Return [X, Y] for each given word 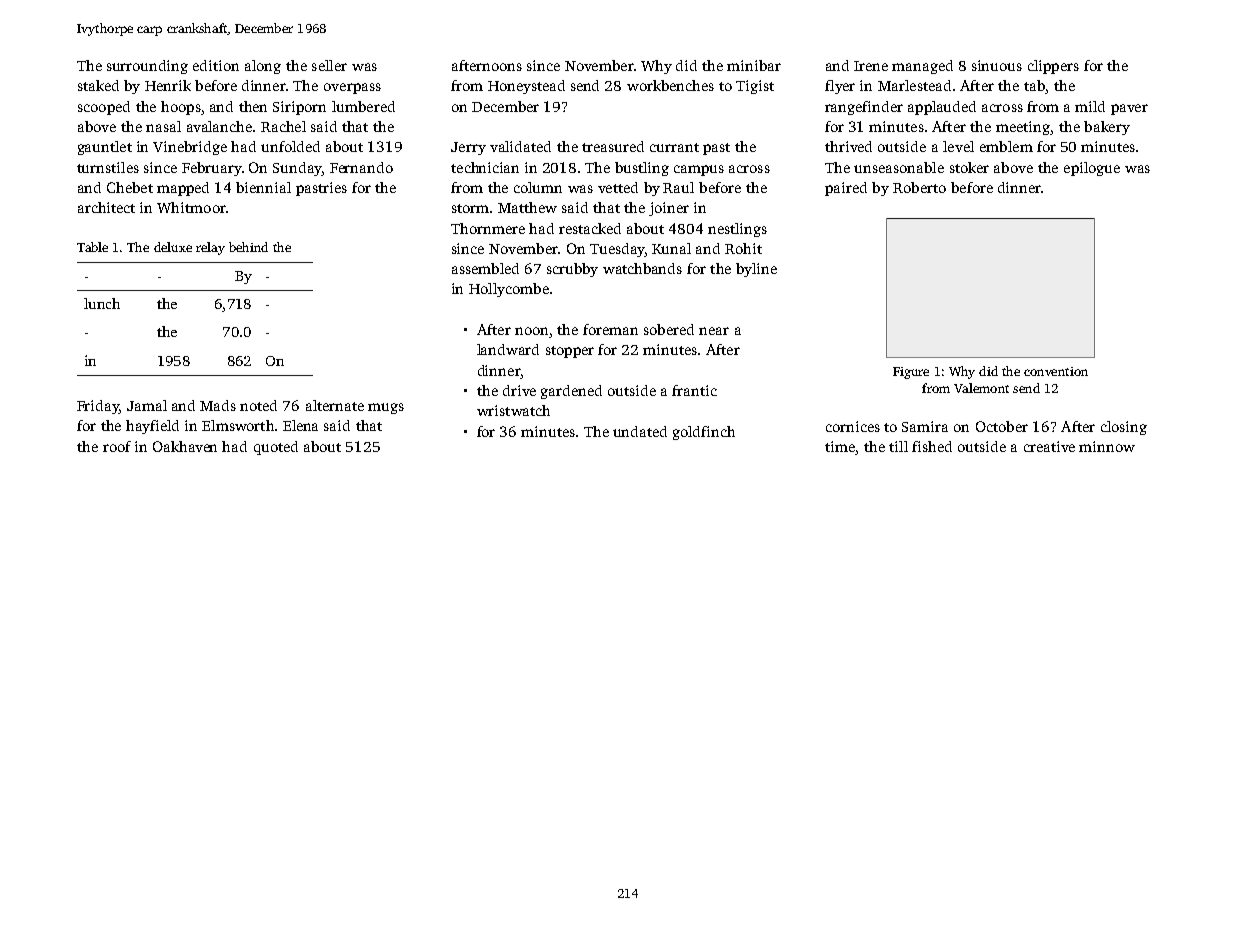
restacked [590, 228]
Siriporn [299, 108]
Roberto [919, 187]
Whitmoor [191, 207]
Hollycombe [509, 290]
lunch [102, 303]
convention [1056, 371]
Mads [218, 405]
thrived [848, 146]
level [958, 146]
